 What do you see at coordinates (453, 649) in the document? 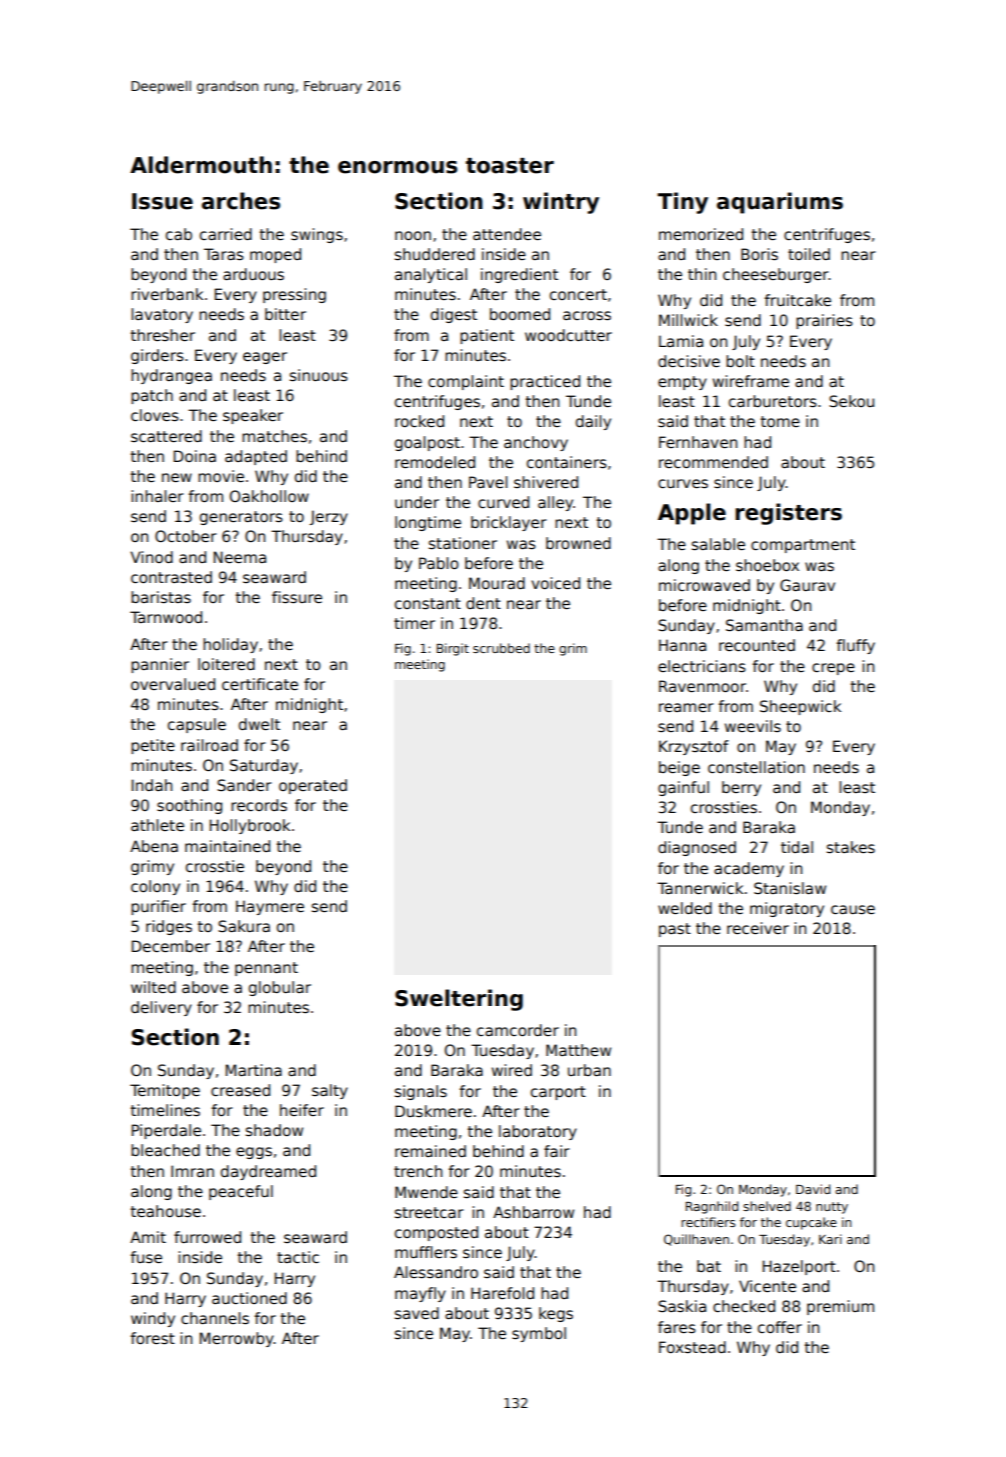
I see `Birgit` at bounding box center [453, 649].
